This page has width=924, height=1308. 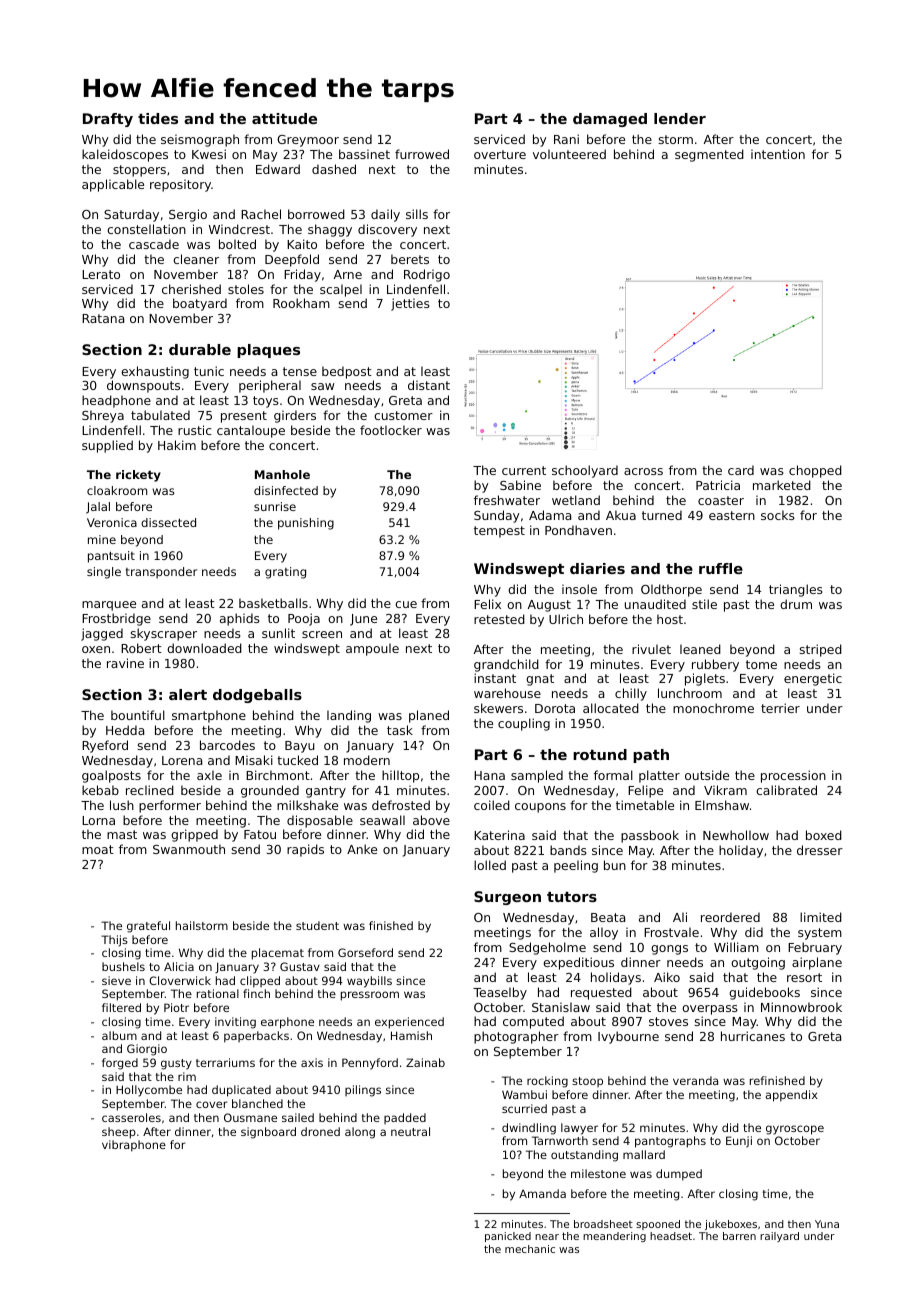 I want to click on plaques, so click(x=268, y=351).
